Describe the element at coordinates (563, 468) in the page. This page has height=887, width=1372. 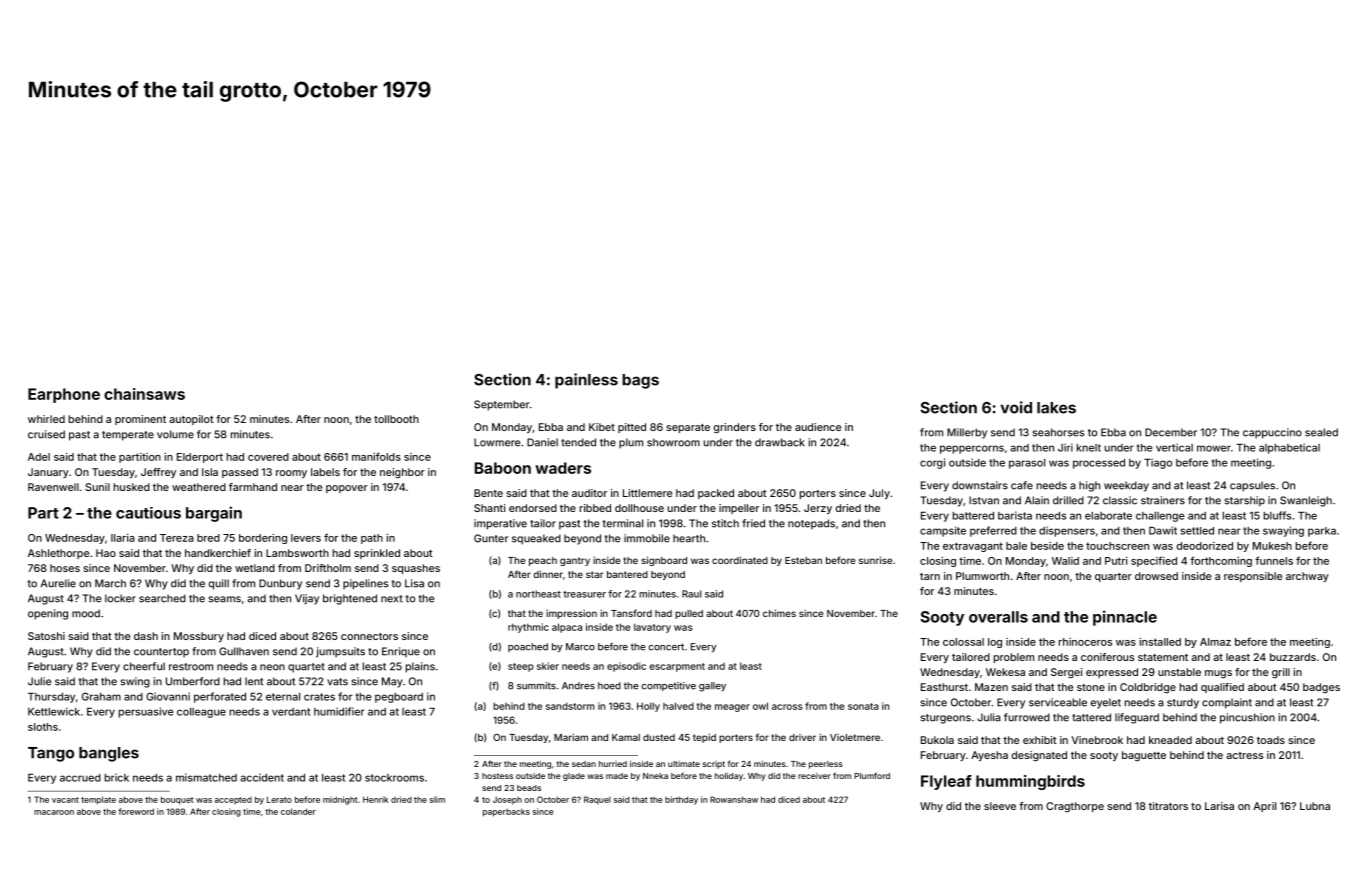
I see `waders` at that location.
